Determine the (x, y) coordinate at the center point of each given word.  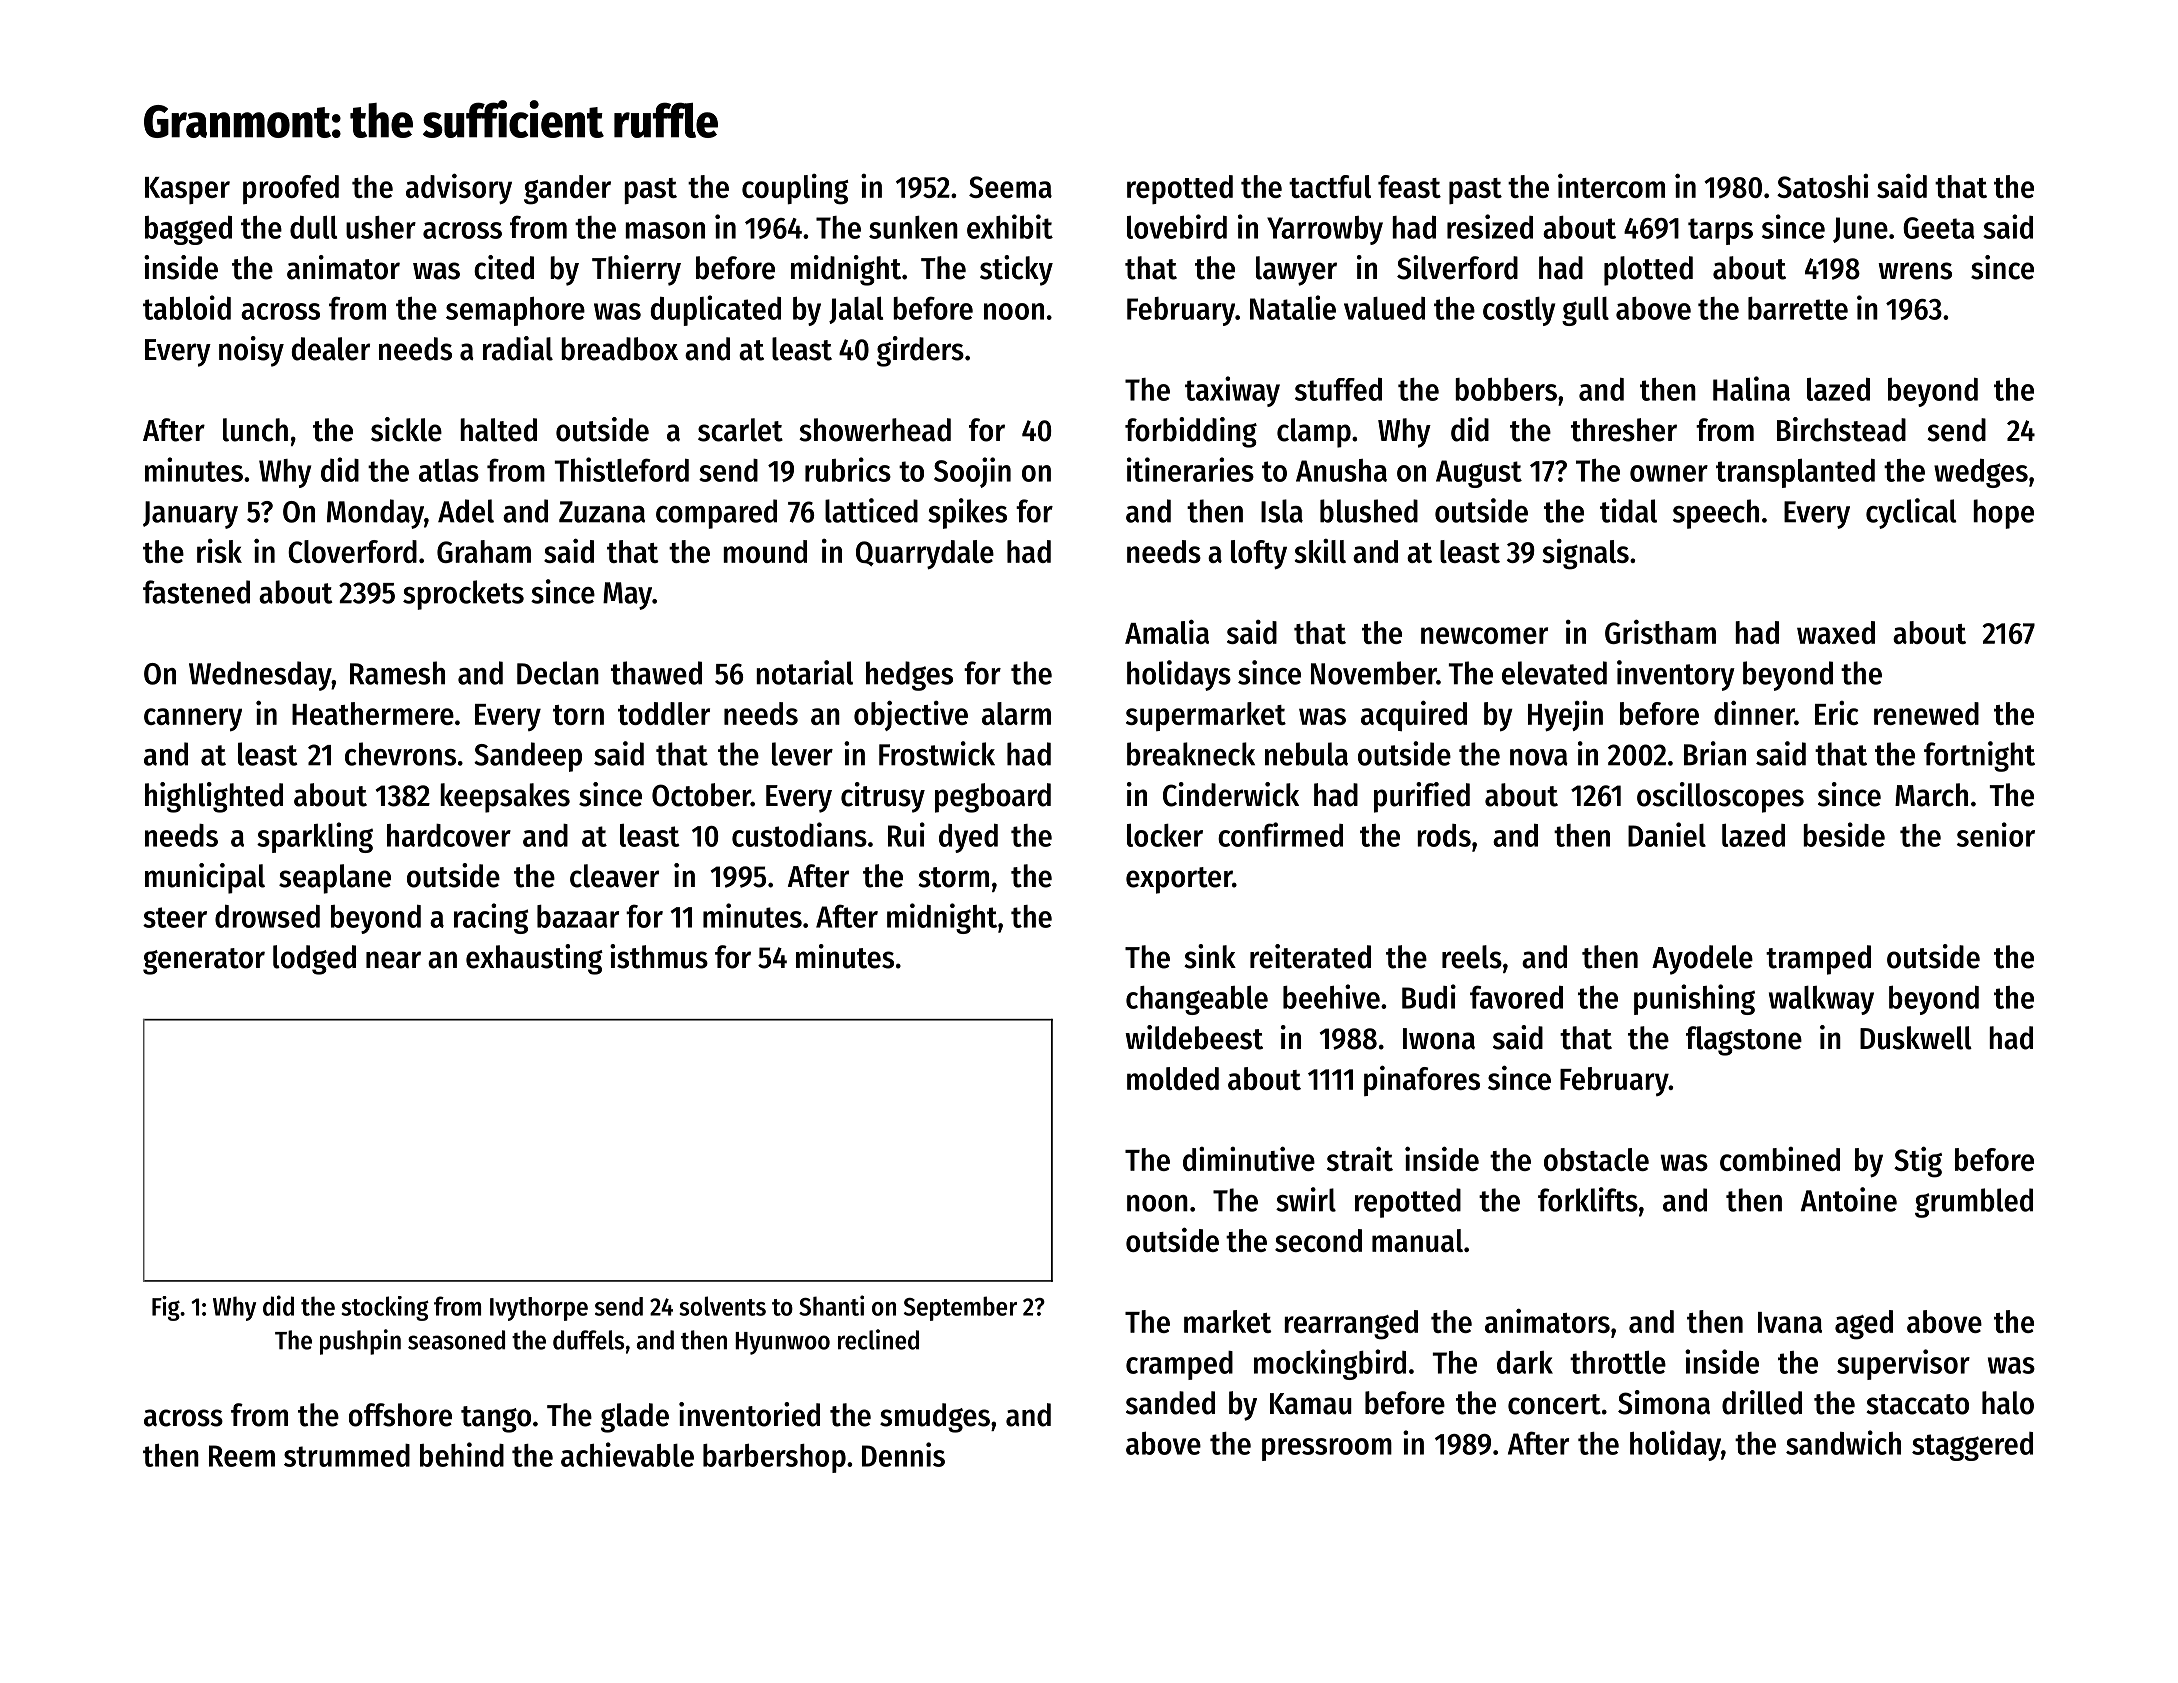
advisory (459, 189)
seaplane (335, 879)
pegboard (993, 798)
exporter (1179, 880)
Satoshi (1822, 186)
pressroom (1327, 1449)
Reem (242, 1456)
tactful (1330, 186)
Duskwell (1916, 1038)
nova (1539, 757)
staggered (1972, 1446)
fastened (196, 592)
